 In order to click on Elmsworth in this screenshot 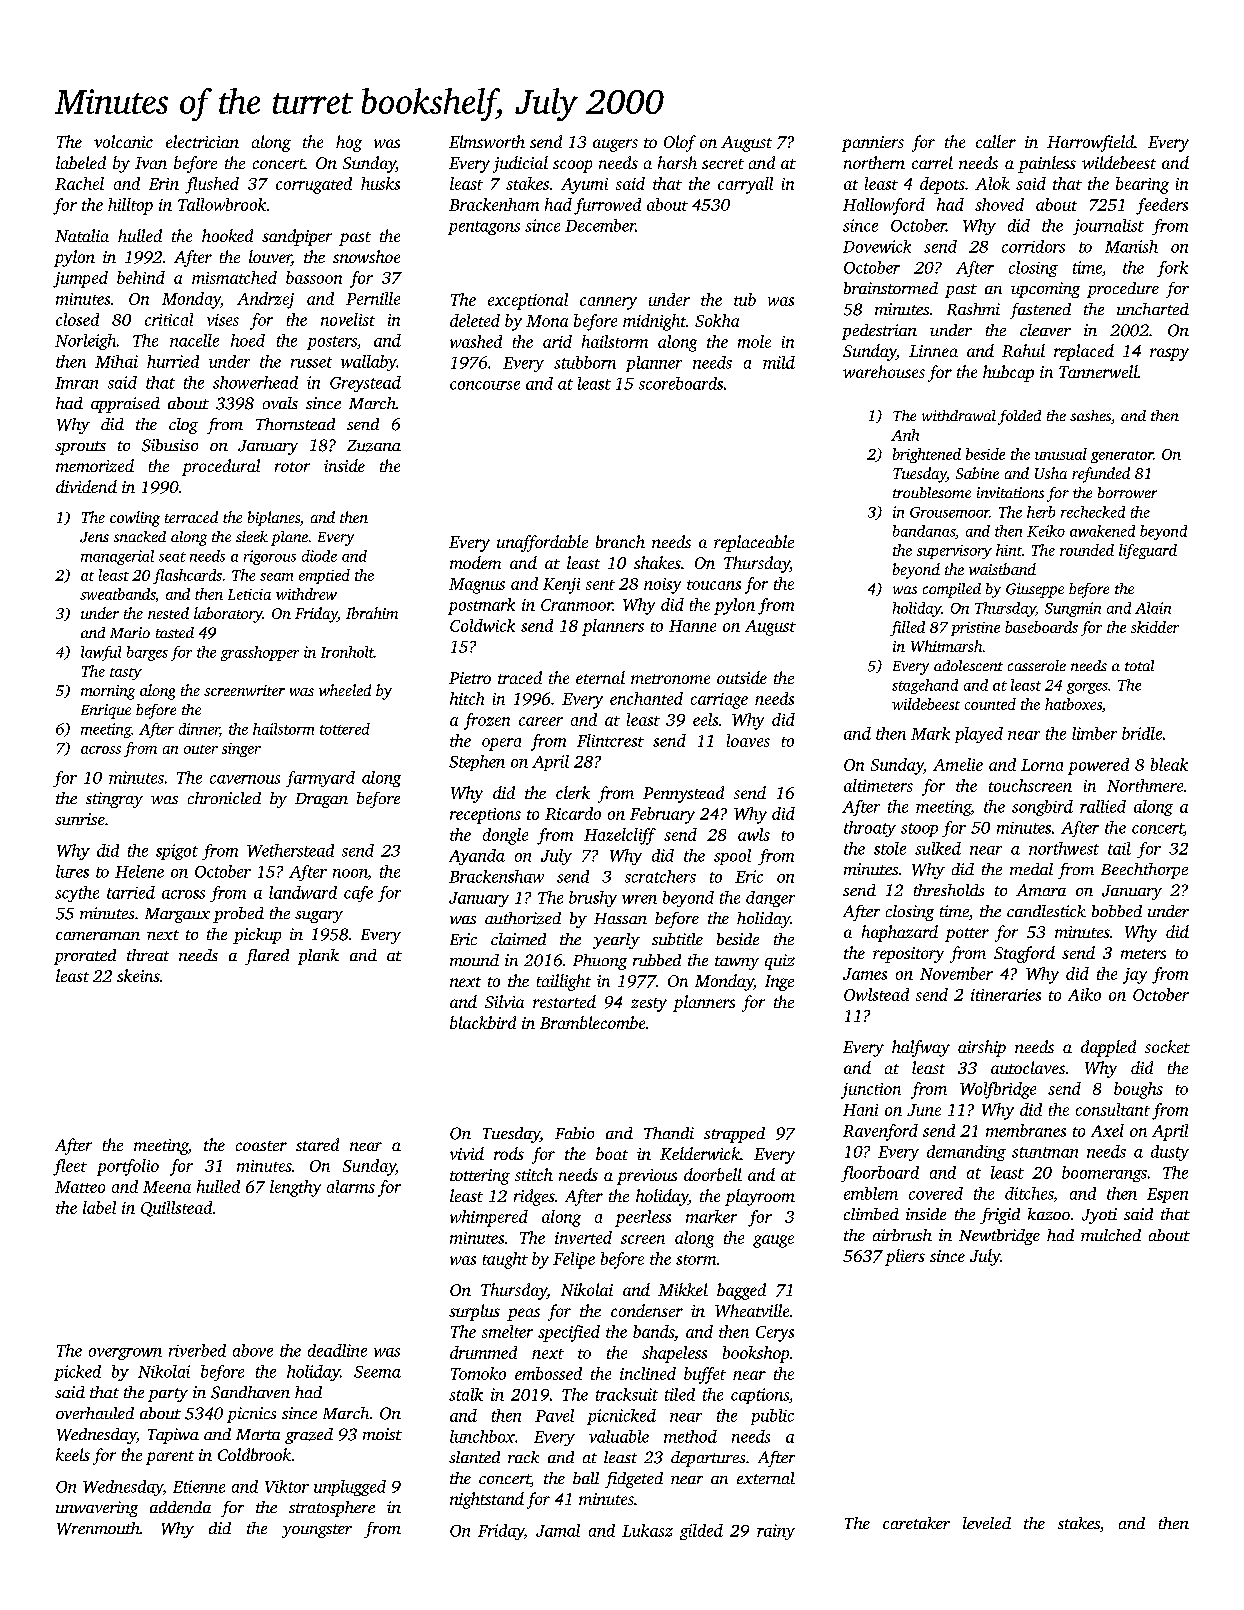, I will do `click(487, 141)`.
